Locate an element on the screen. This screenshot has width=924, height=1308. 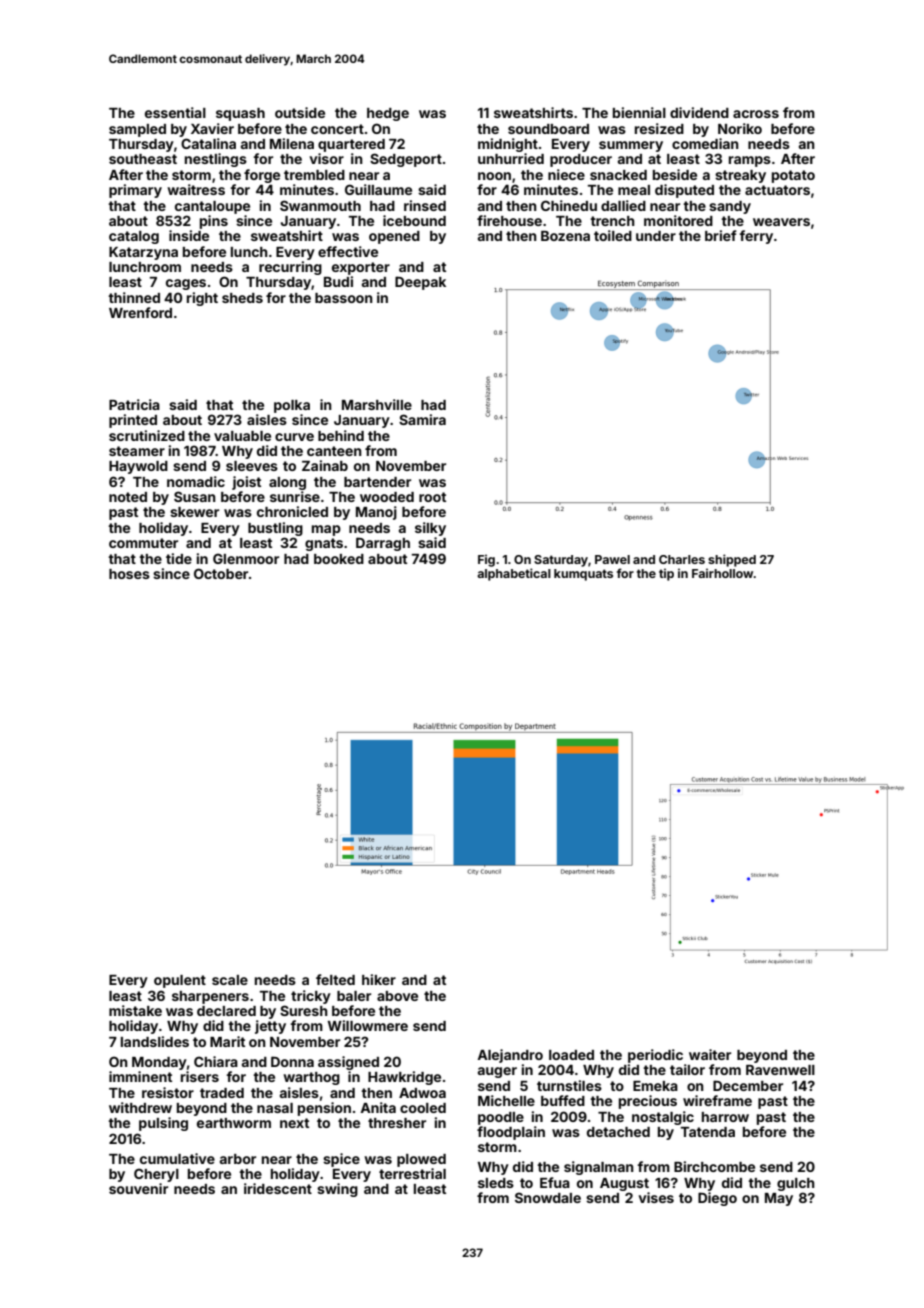
harrow is located at coordinates (725, 1117).
